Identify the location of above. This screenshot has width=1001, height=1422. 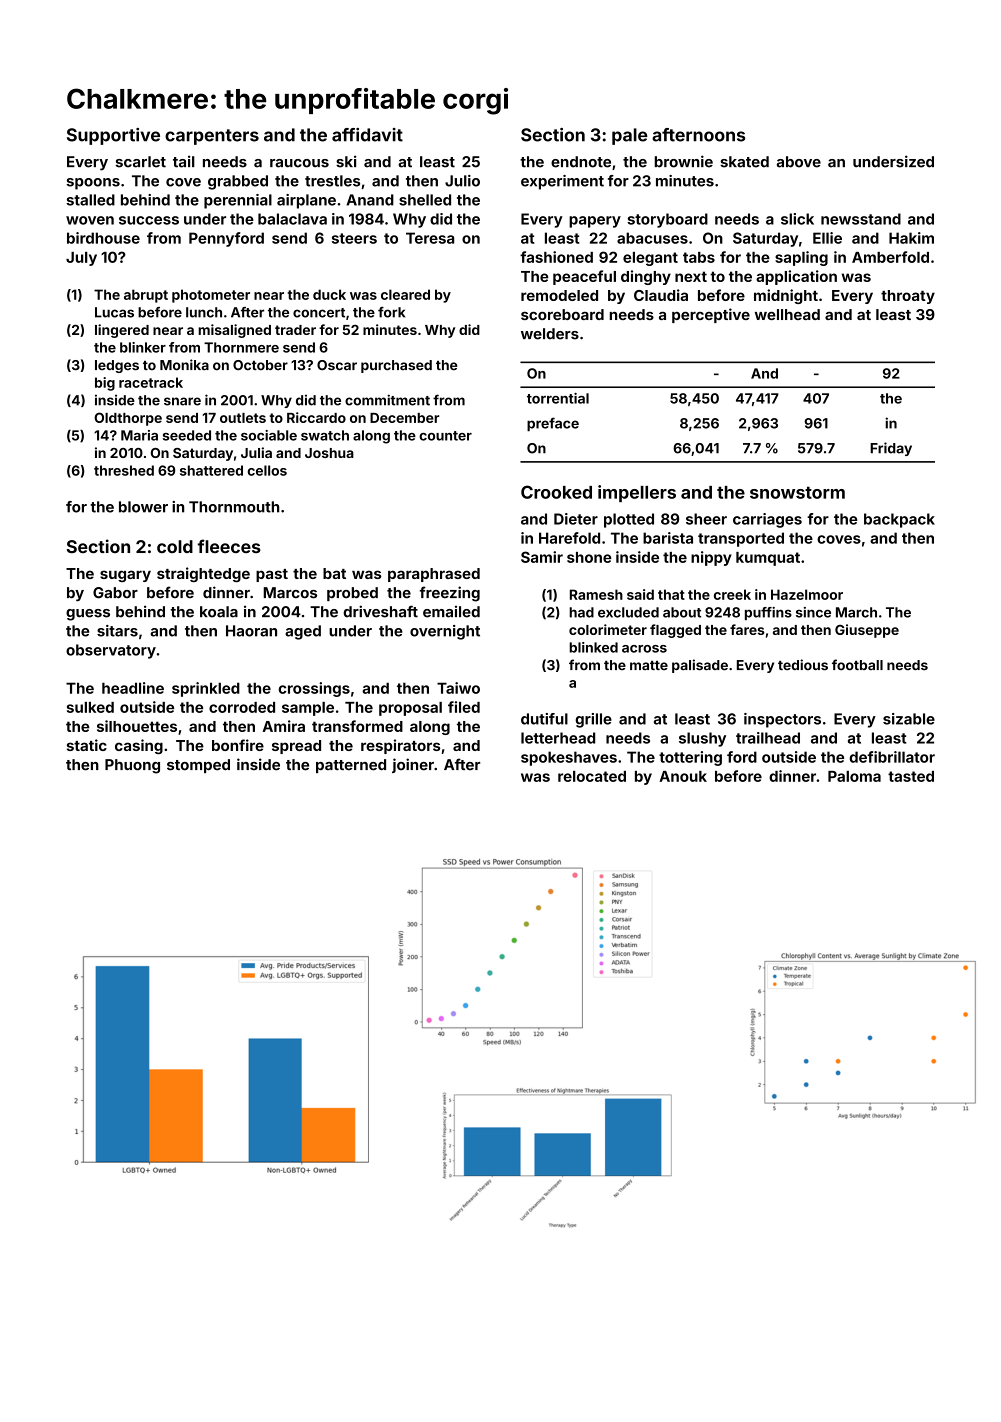
(799, 162).
